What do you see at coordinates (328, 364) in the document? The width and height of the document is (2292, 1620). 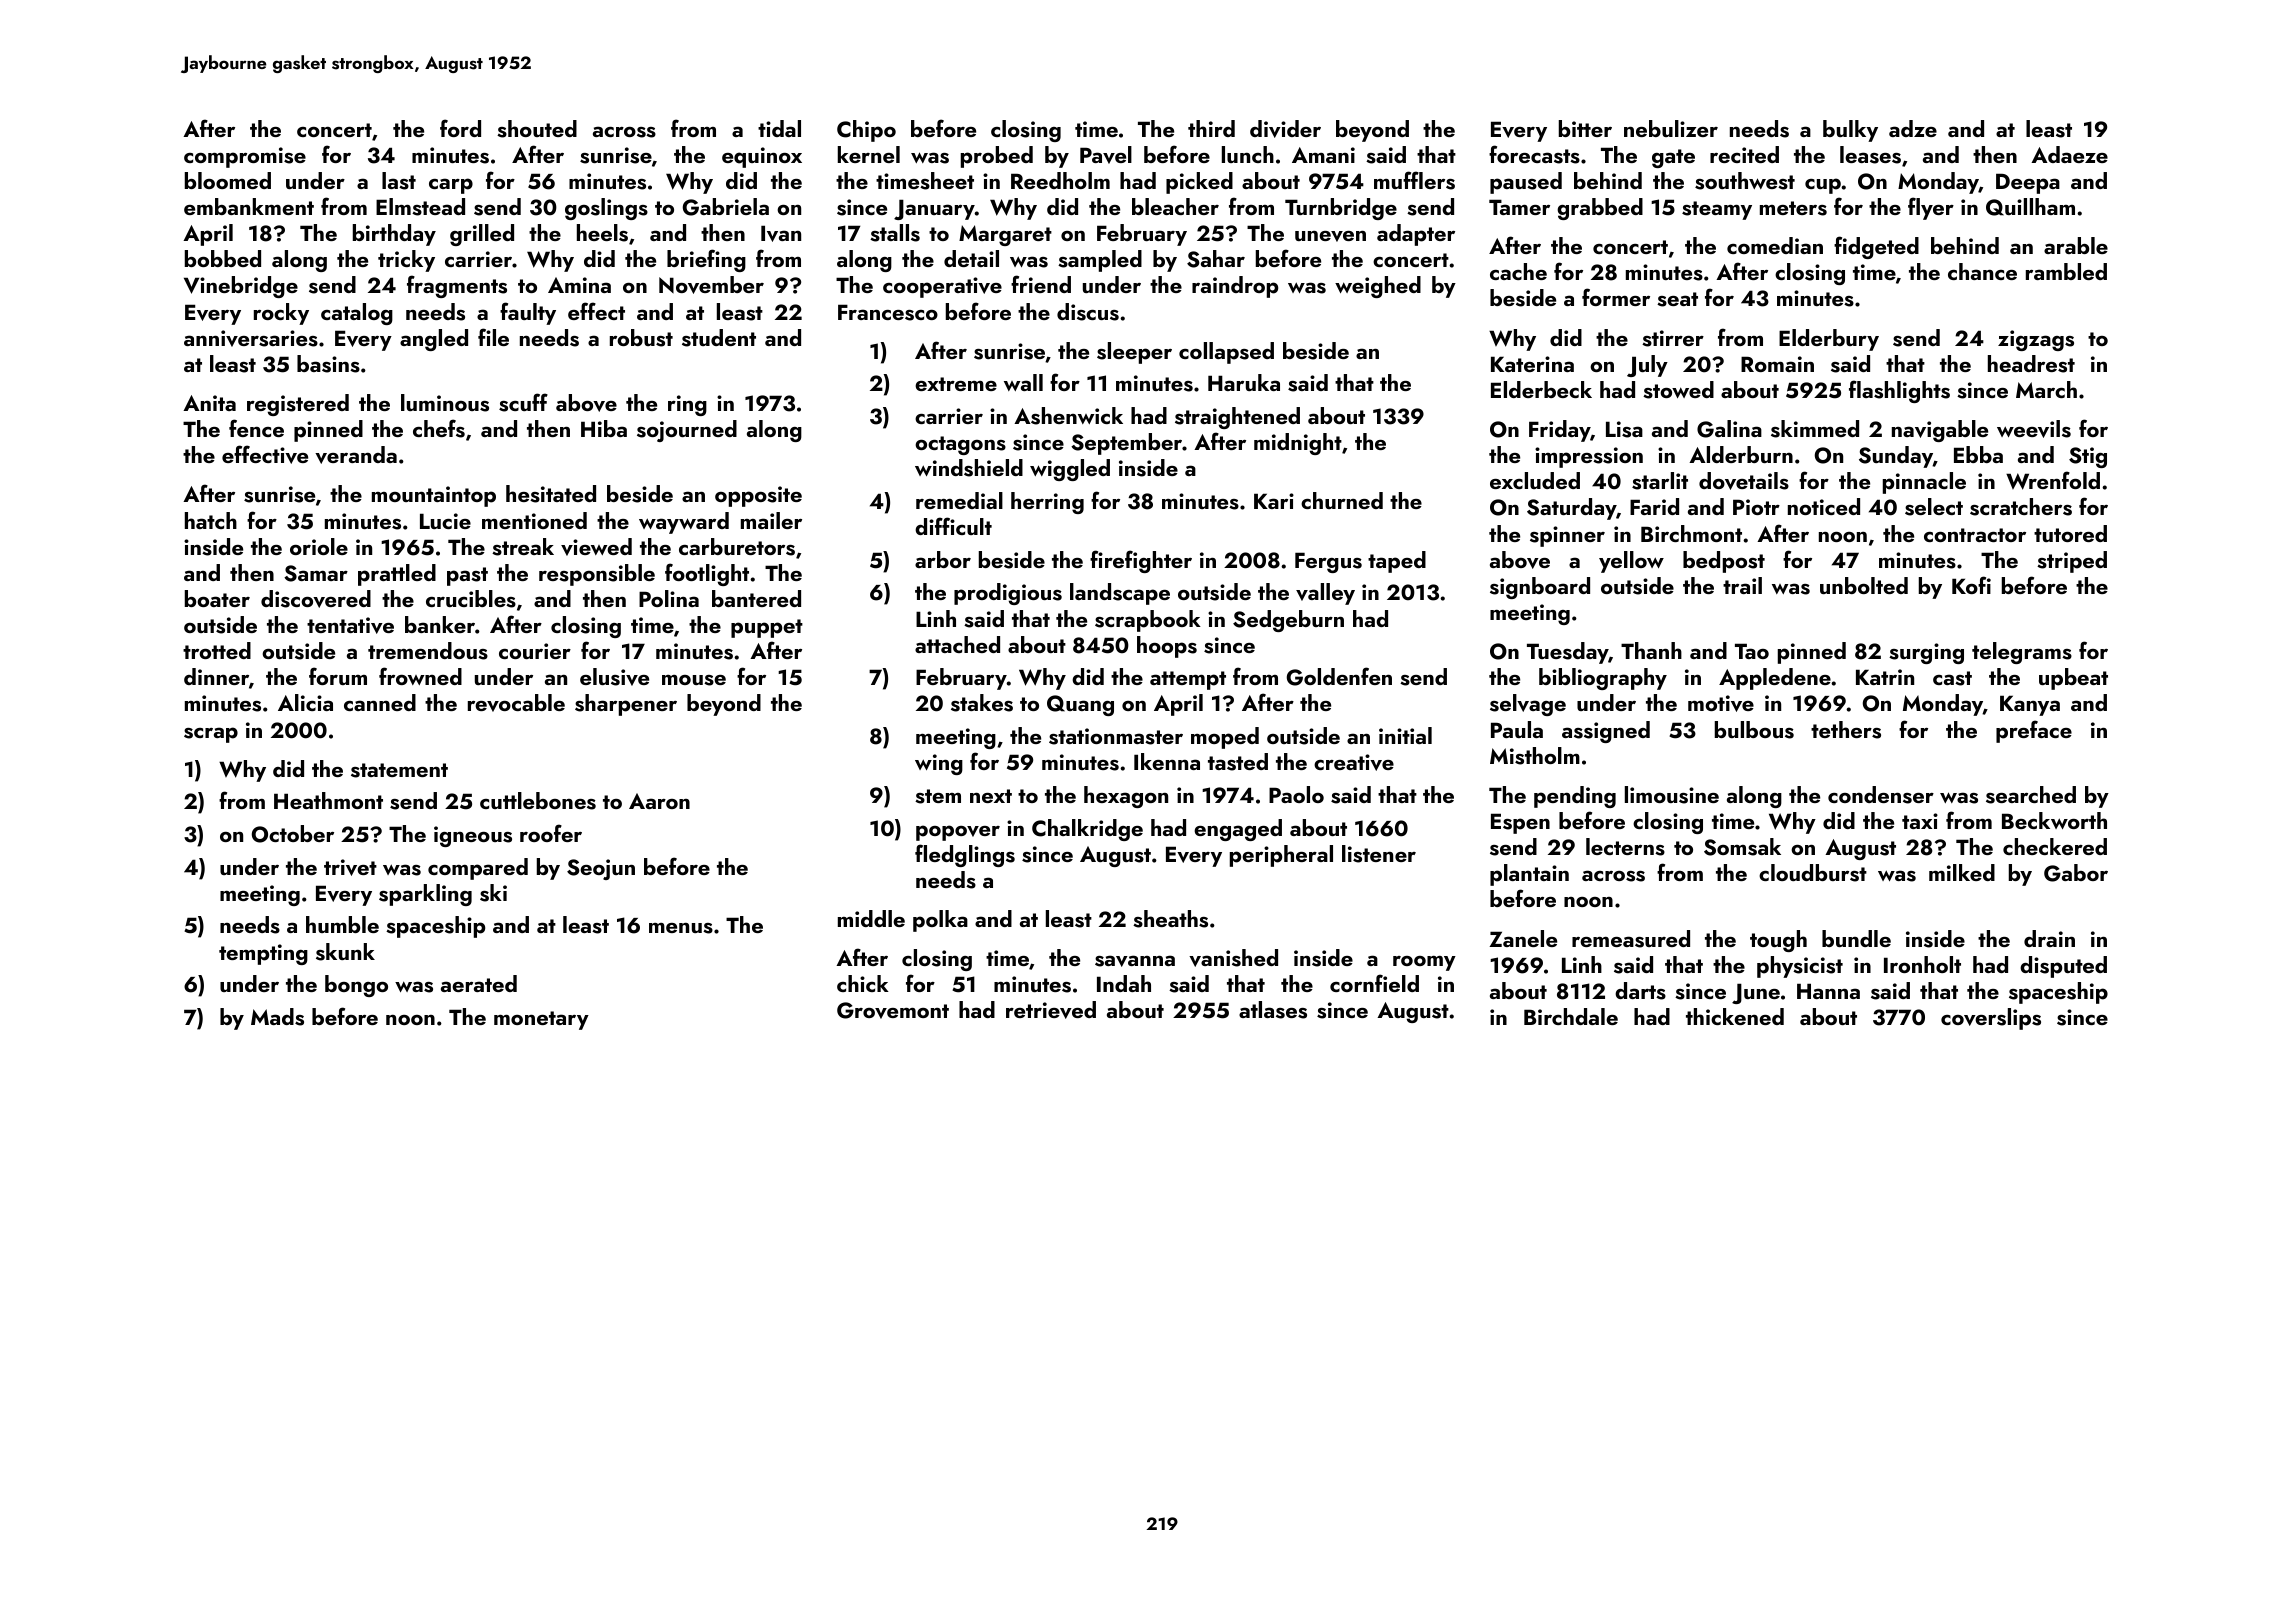 I see `basins` at bounding box center [328, 364].
